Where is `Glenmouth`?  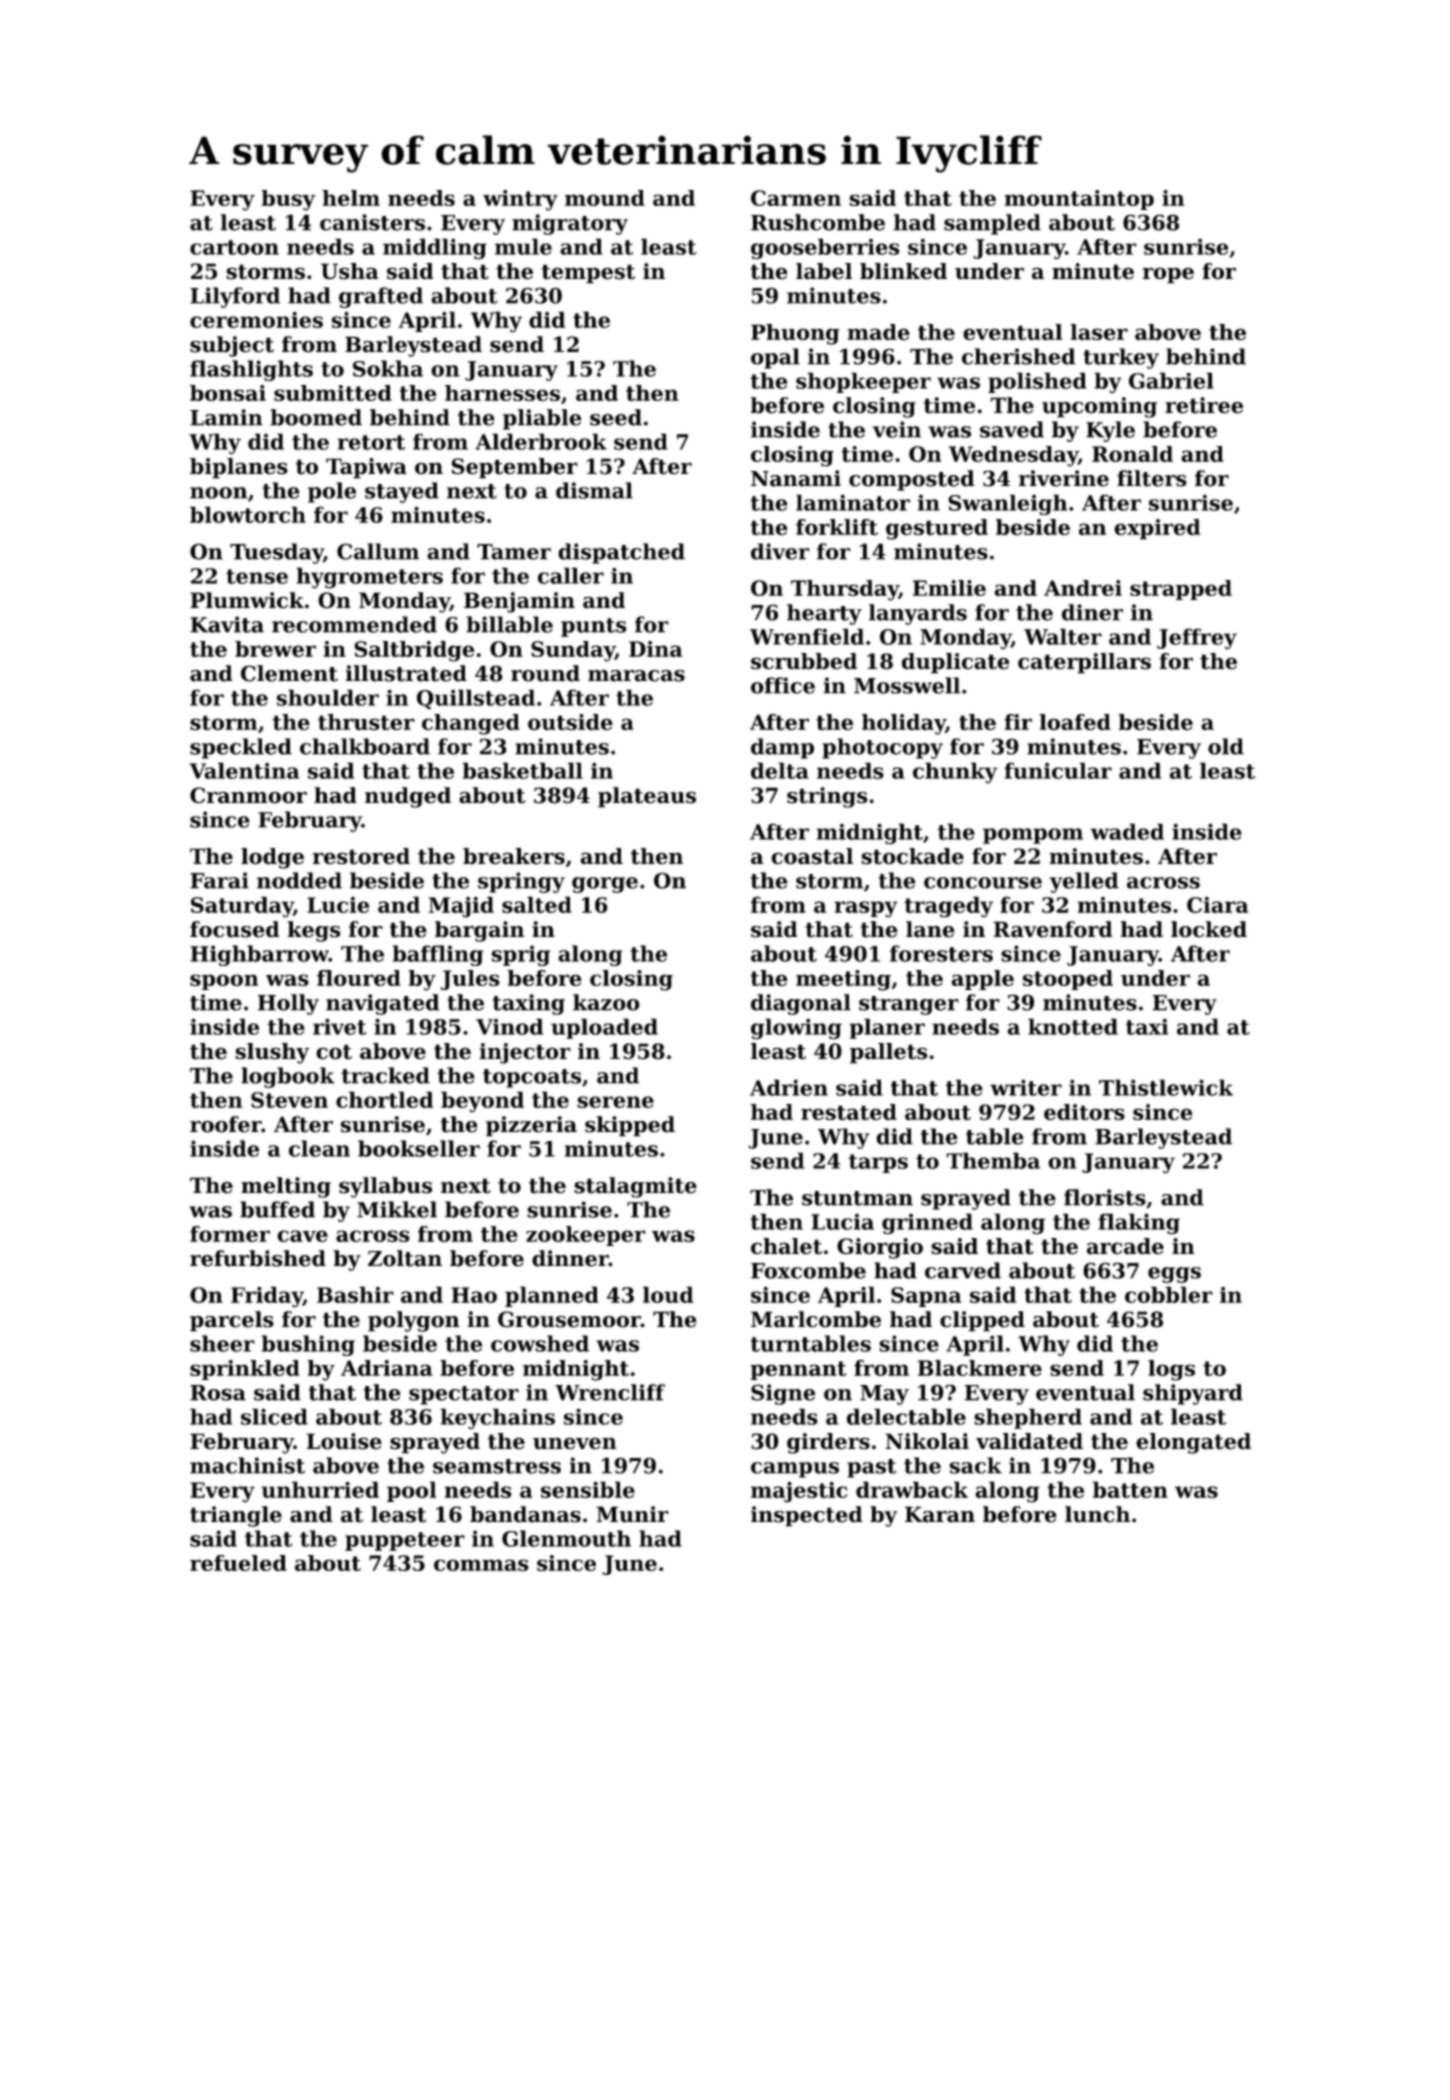 Glenmouth is located at coordinates (566, 1538).
